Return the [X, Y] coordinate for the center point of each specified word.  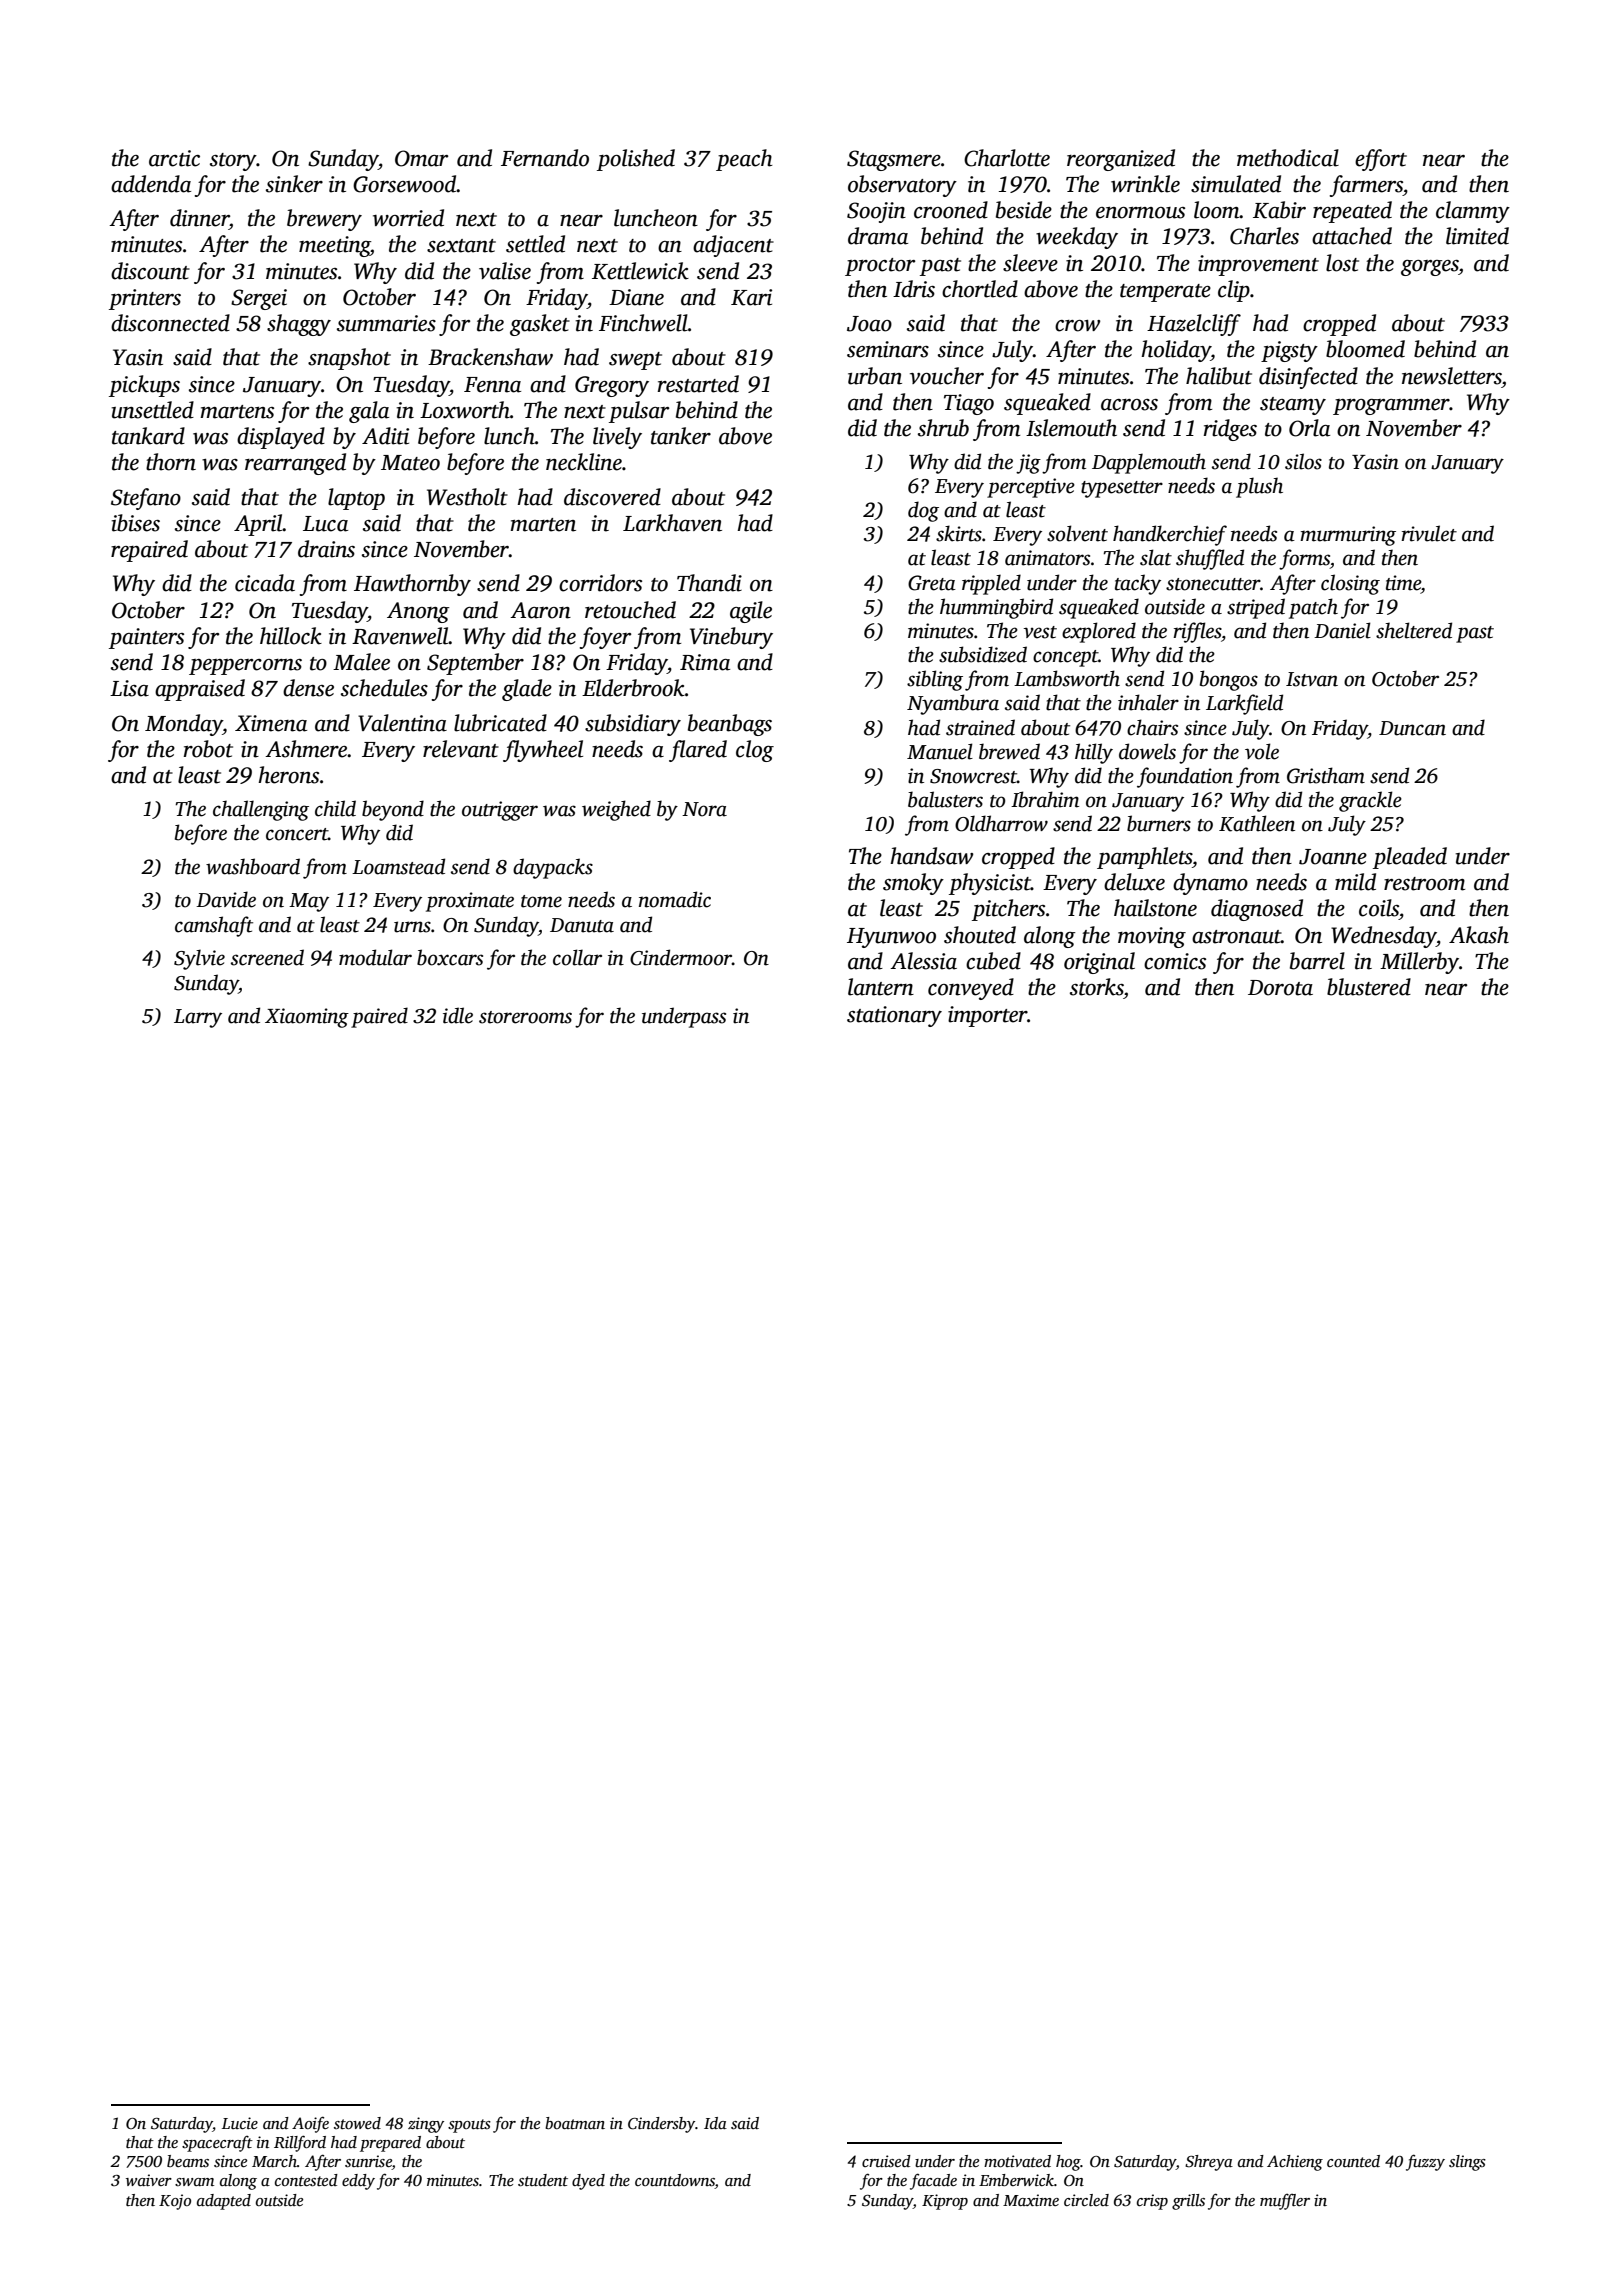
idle [458, 1015]
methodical [1288, 158]
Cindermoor [681, 957]
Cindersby [661, 2125]
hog [1068, 2163]
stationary [894, 1016]
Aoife [310, 2124]
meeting [334, 246]
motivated [1017, 2161]
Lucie [240, 2123]
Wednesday [1383, 937]
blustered [1369, 987]
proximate [470, 902]
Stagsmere [894, 160]
